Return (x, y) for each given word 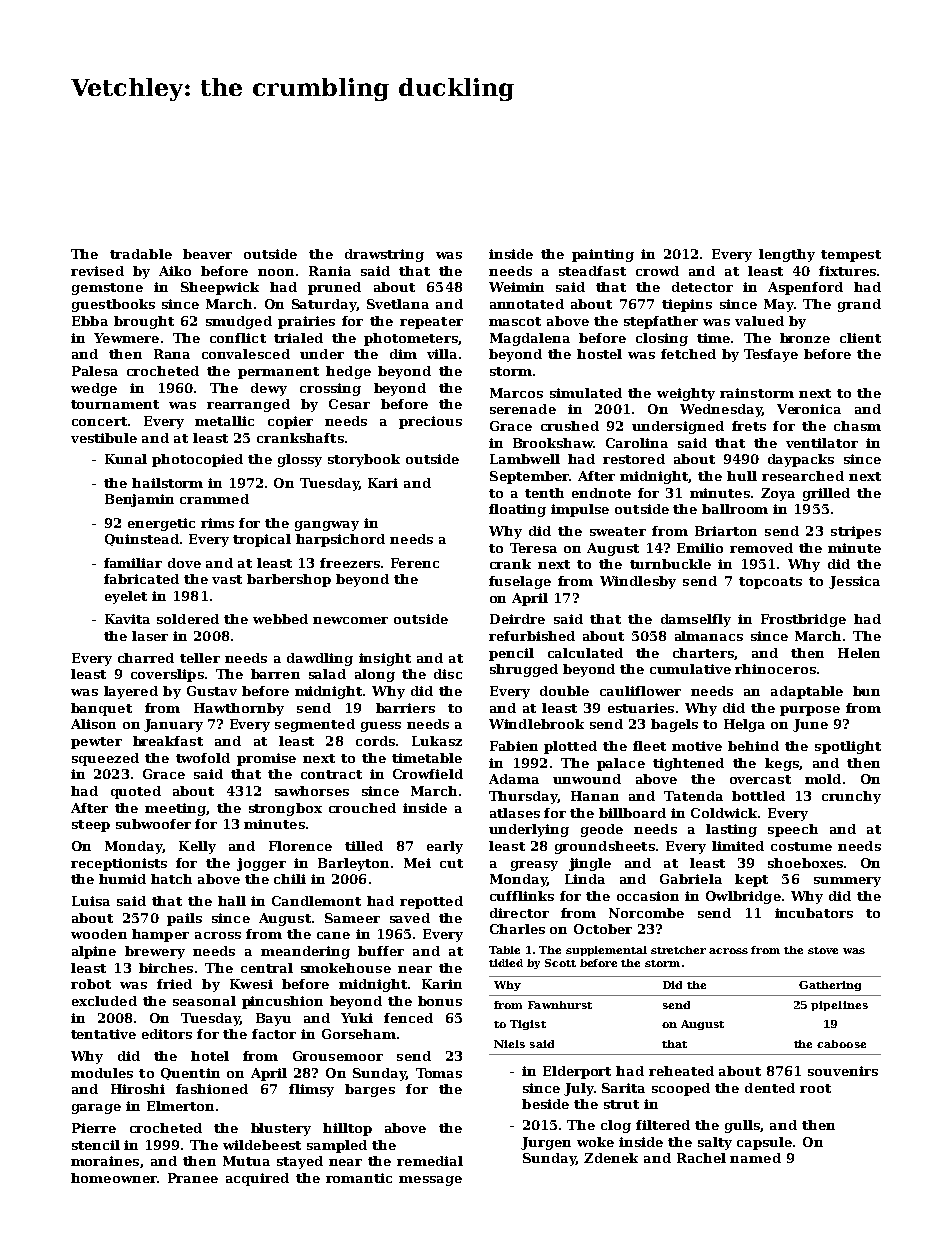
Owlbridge (743, 897)
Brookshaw (553, 443)
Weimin (516, 287)
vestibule (104, 438)
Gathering (830, 986)
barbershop (289, 580)
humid (122, 879)
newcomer (350, 620)
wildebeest (262, 1145)
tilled (364, 846)
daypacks (801, 460)
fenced (408, 1018)
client (860, 338)
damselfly (696, 620)
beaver (207, 254)
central (267, 968)
